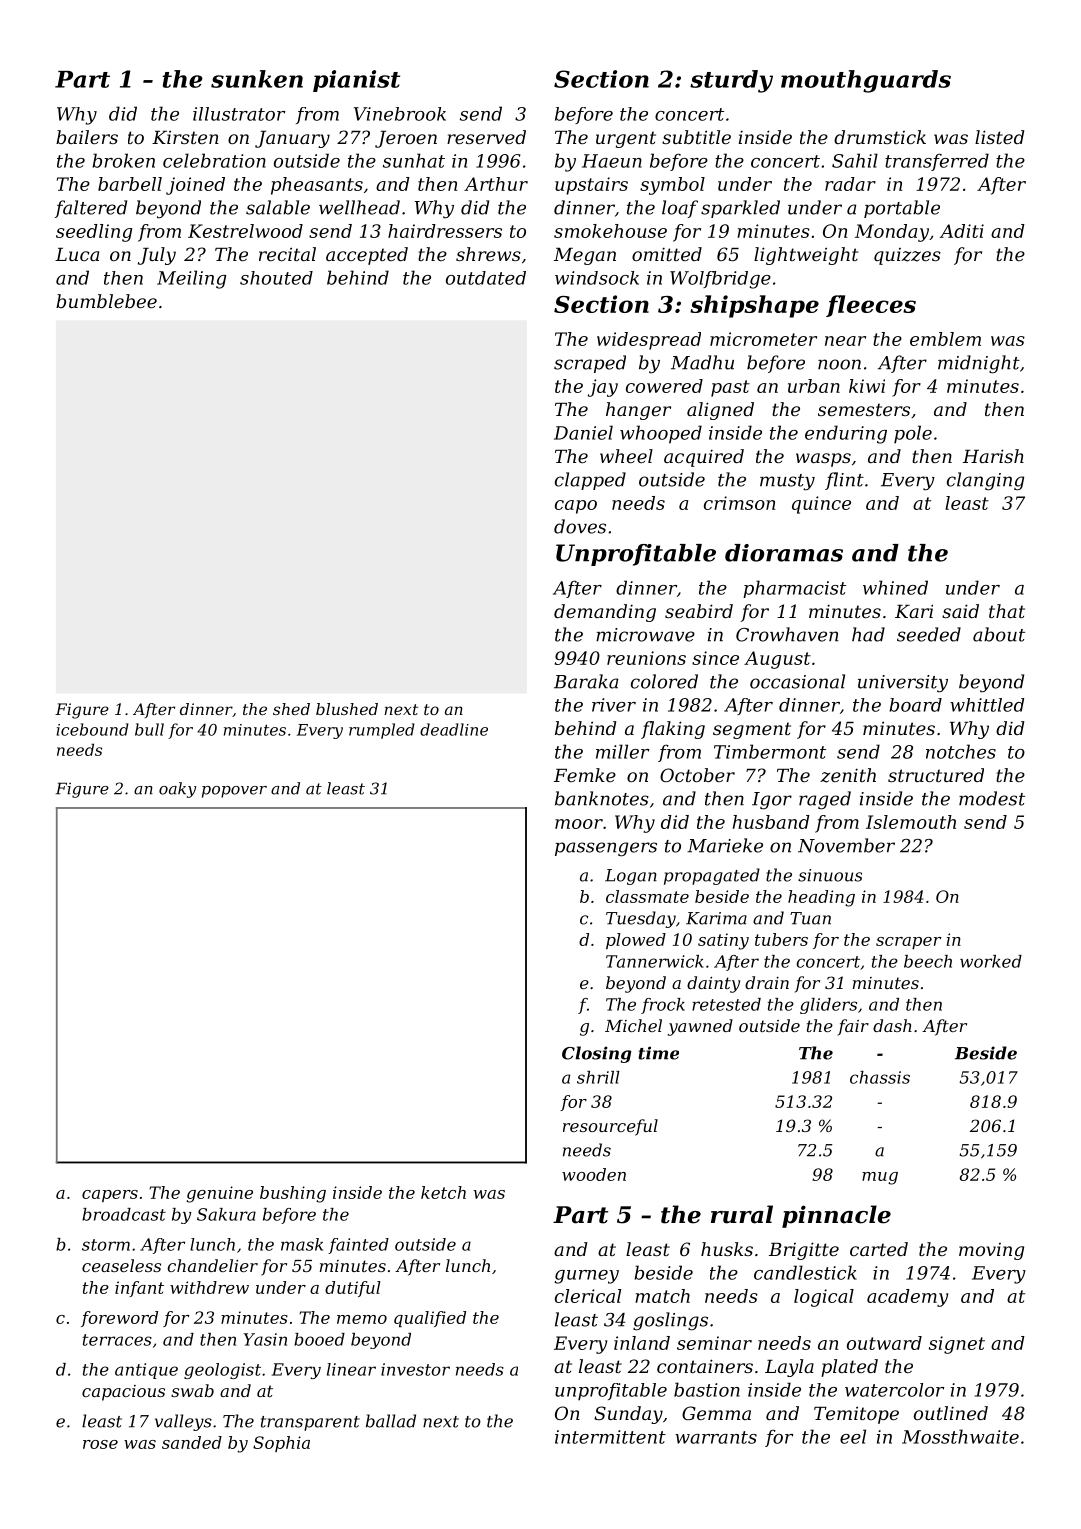 The height and width of the page is (1529, 1081). What do you see at coordinates (987, 705) in the page?
I see `whittled` at bounding box center [987, 705].
